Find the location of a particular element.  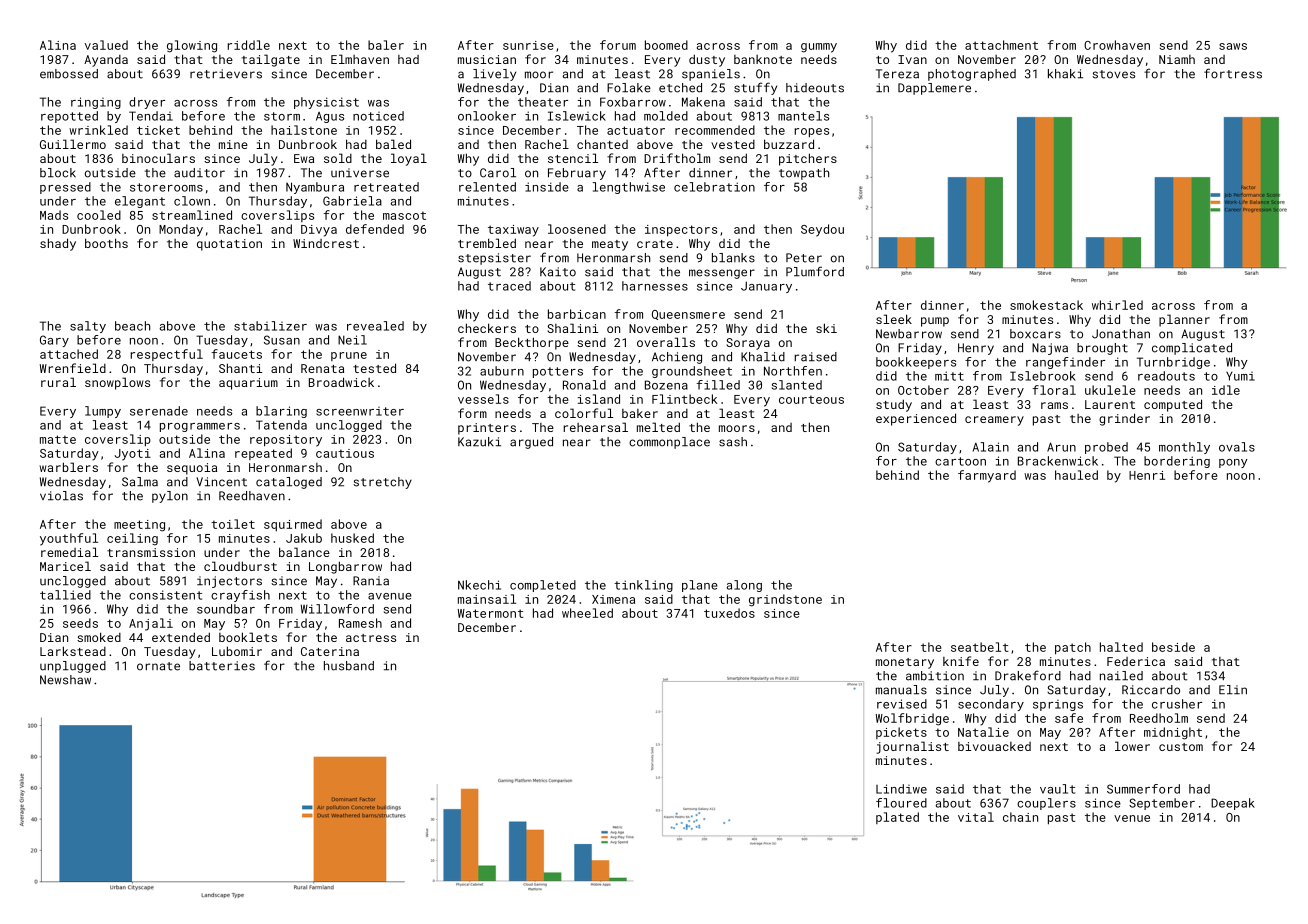

island is located at coordinates (599, 399).
